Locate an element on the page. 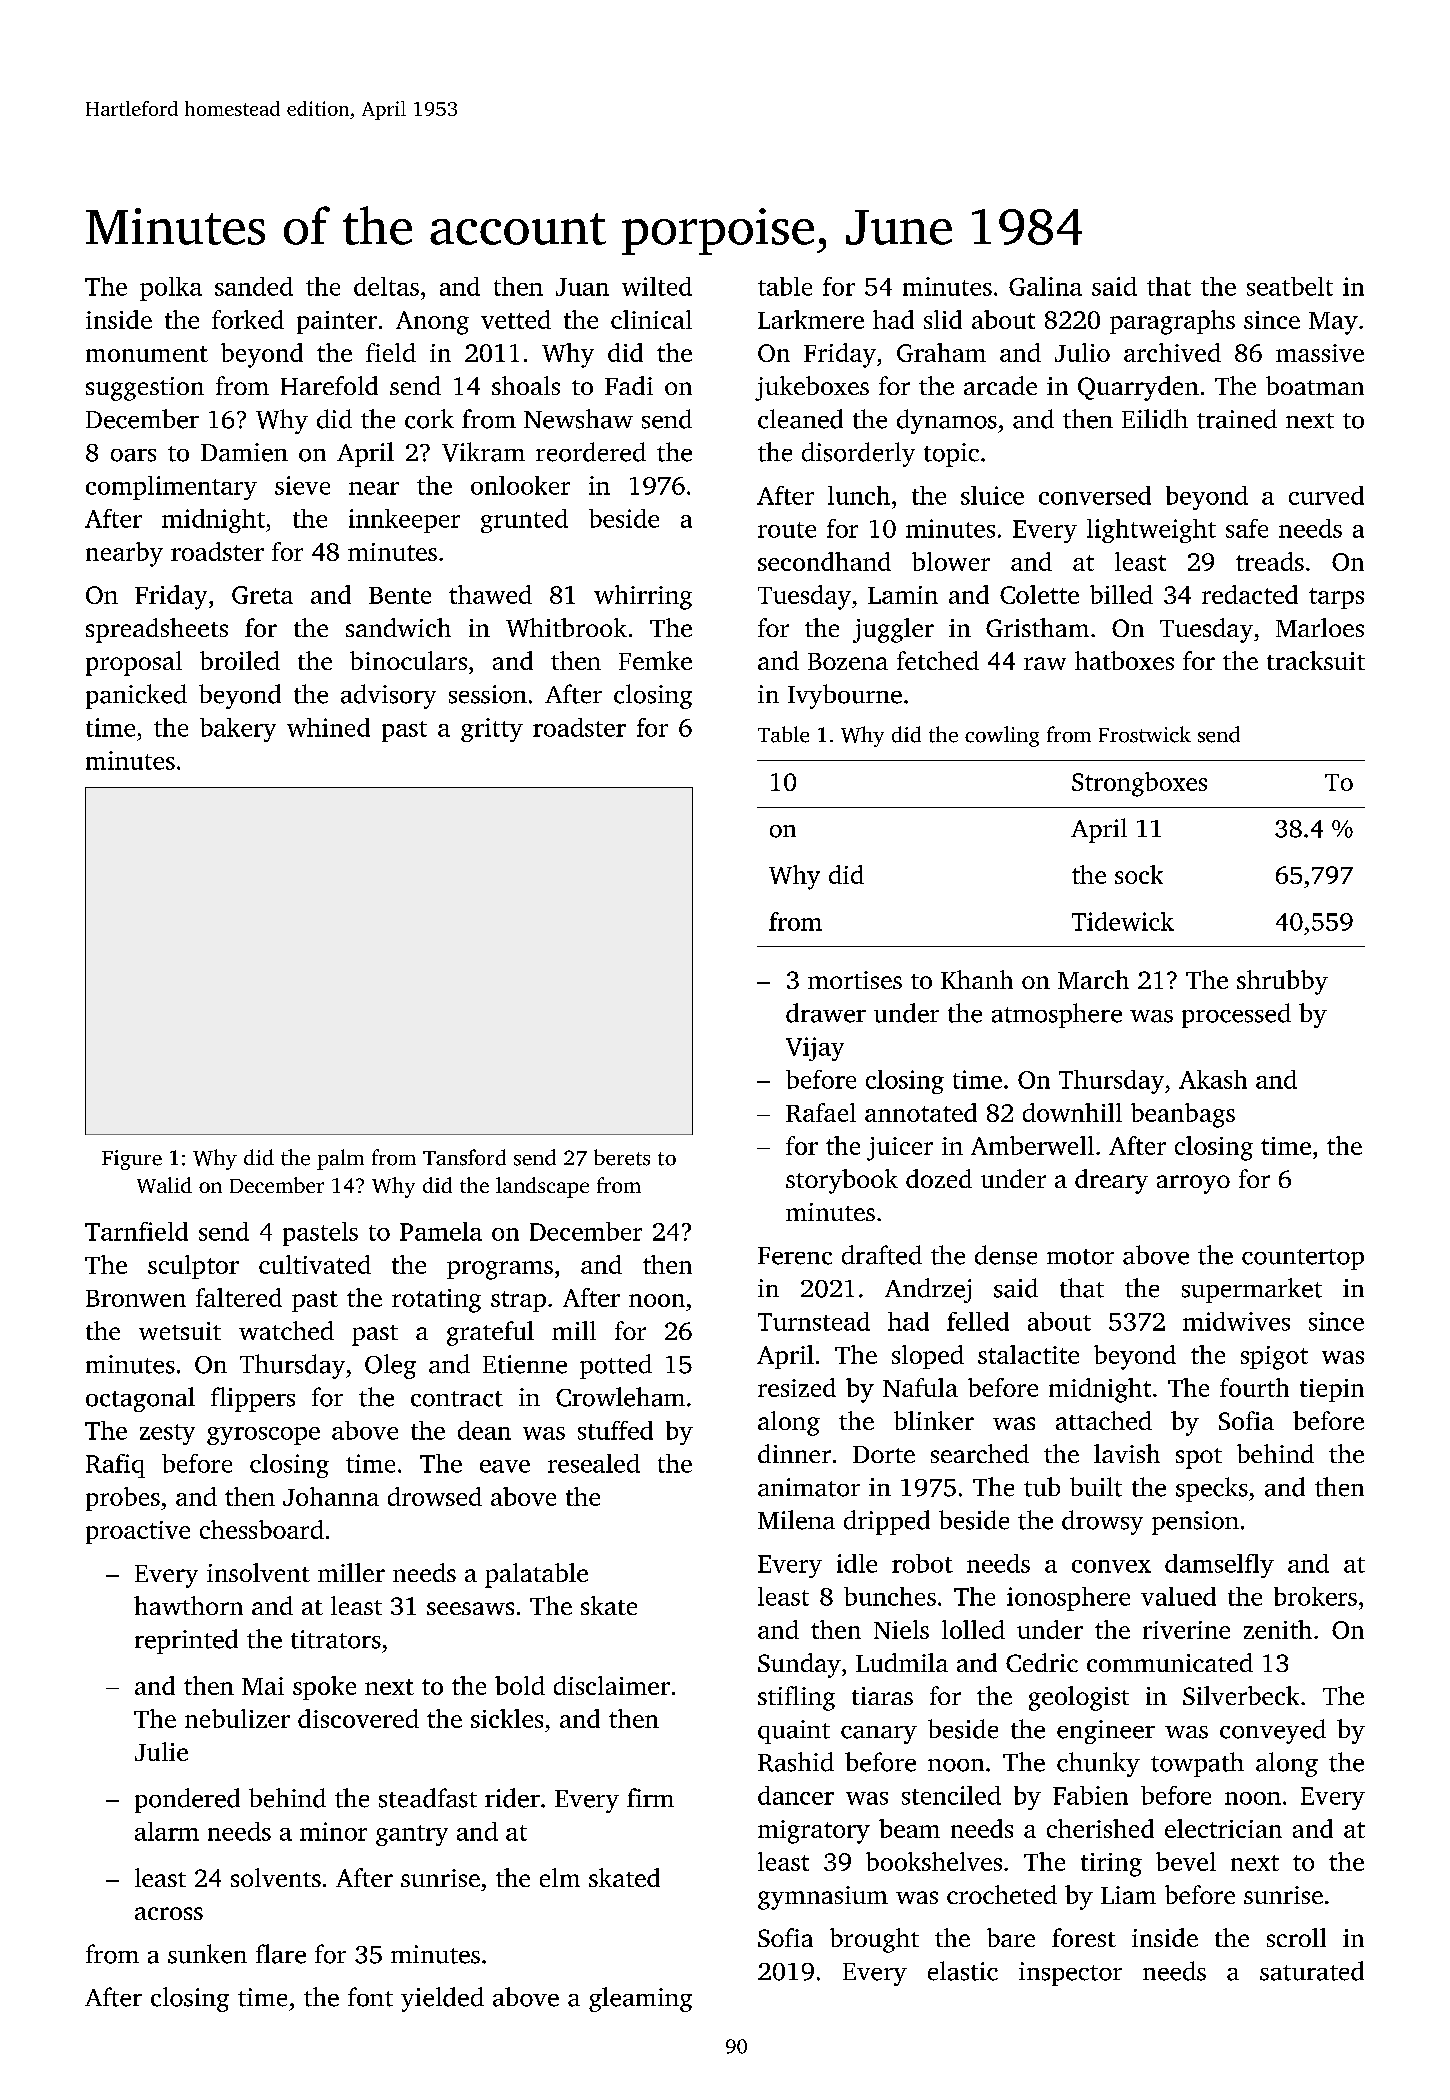 The height and width of the image is (2100, 1450). curved is located at coordinates (1326, 495).
